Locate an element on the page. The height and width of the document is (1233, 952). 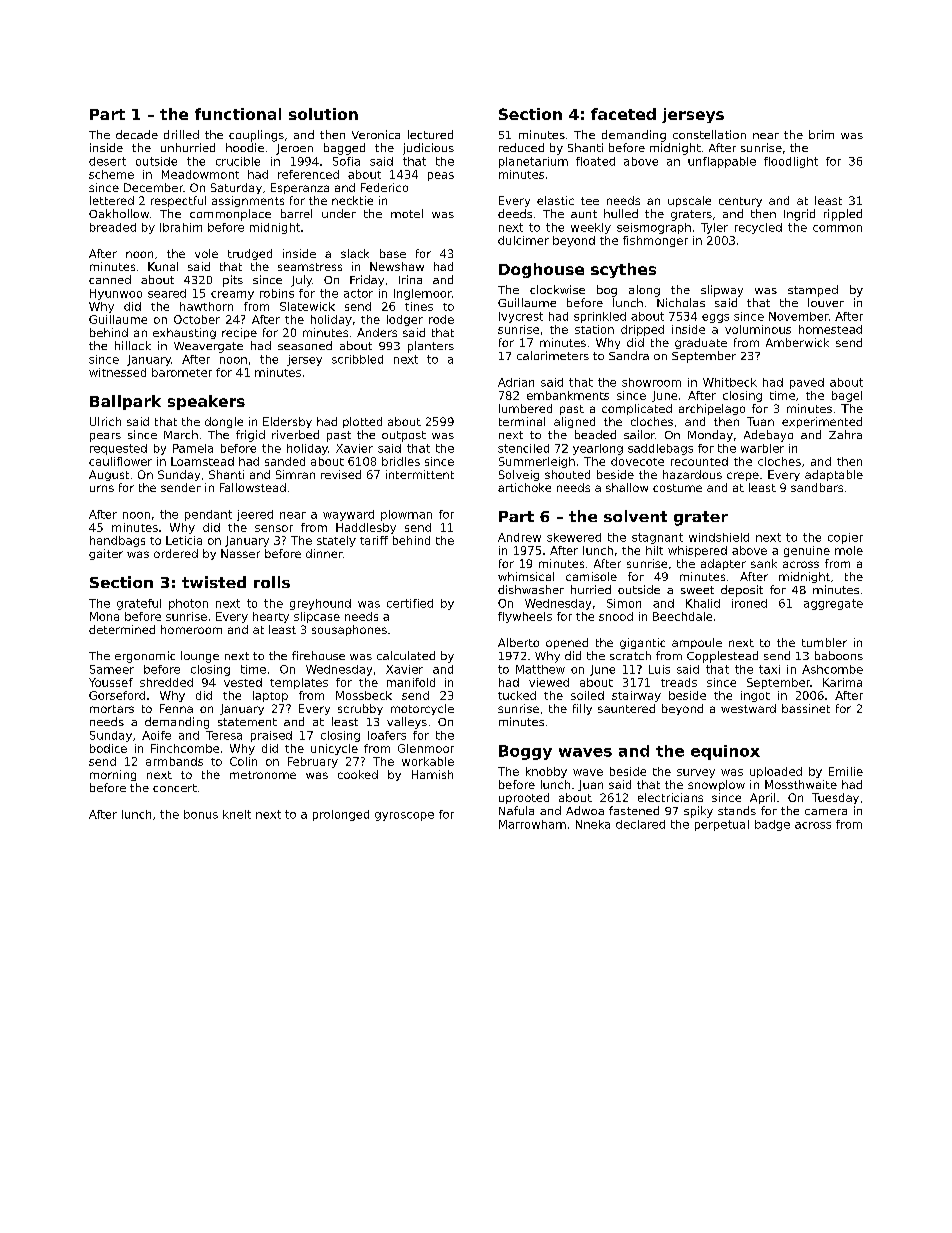
whimsical is located at coordinates (526, 576).
